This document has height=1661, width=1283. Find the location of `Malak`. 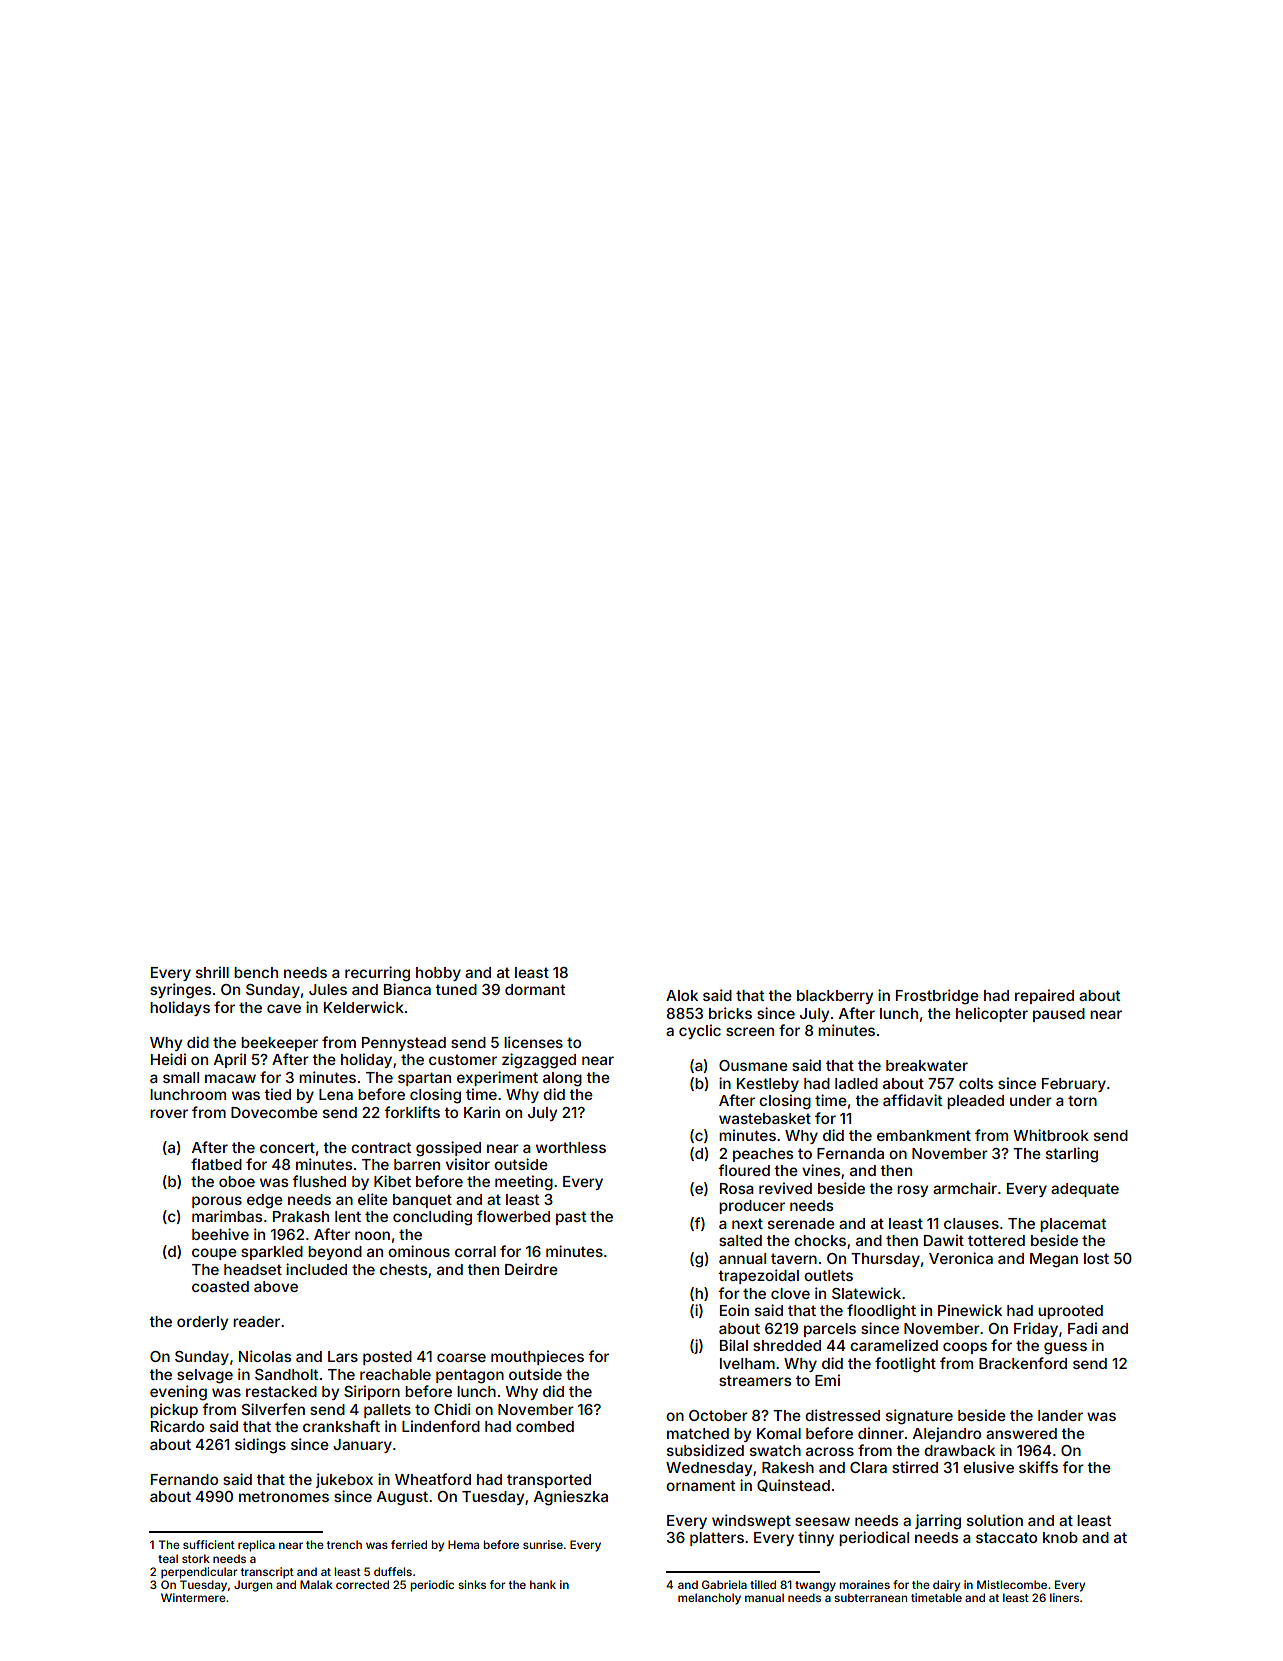

Malak is located at coordinates (316, 1584).
